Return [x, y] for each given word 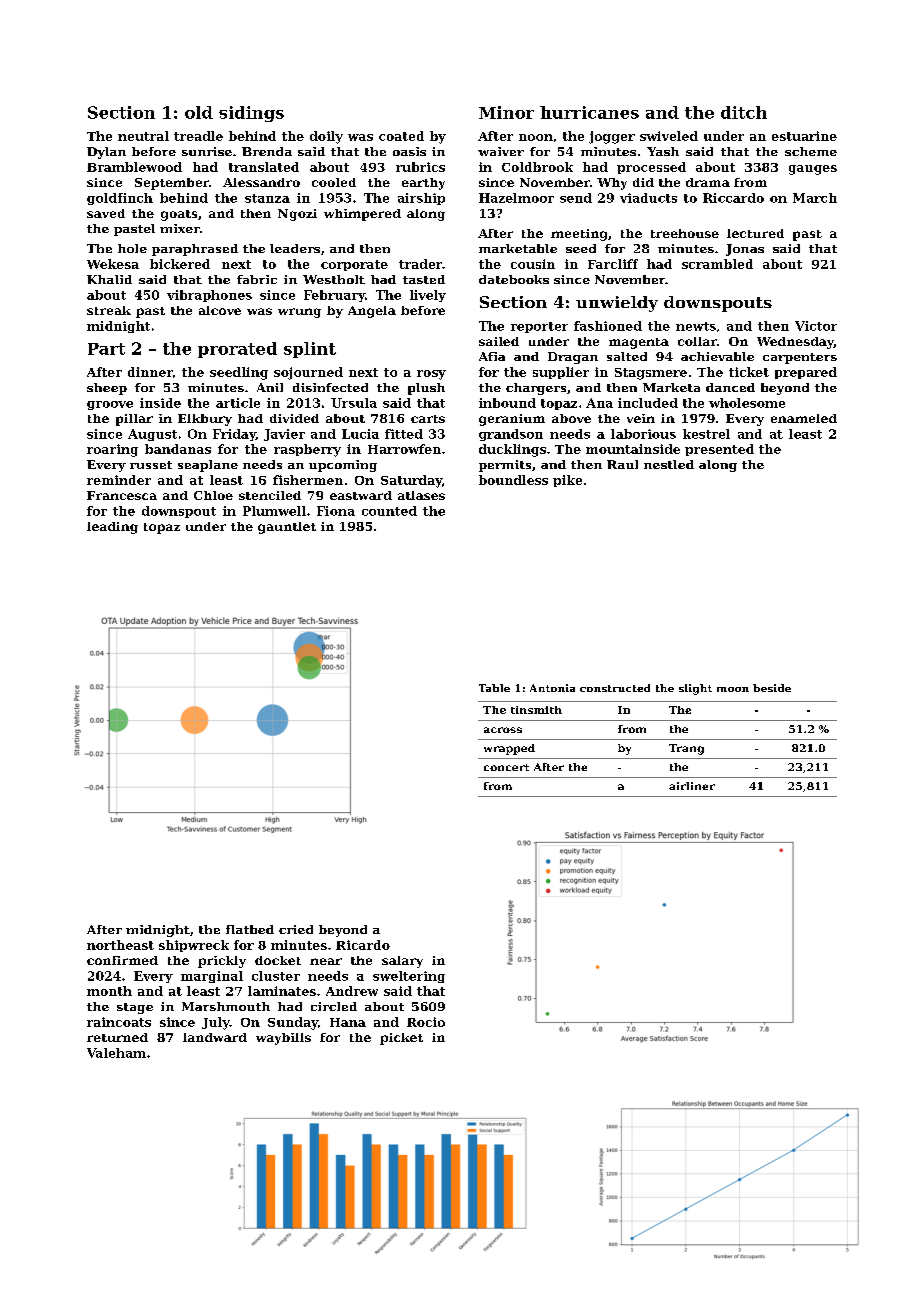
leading [112, 528]
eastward [361, 495]
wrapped [509, 749]
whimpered [362, 215]
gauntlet [287, 528]
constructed [615, 688]
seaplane [208, 466]
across [503, 730]
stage [135, 1008]
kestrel [706, 434]
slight [695, 689]
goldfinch [120, 199]
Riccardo [733, 198]
